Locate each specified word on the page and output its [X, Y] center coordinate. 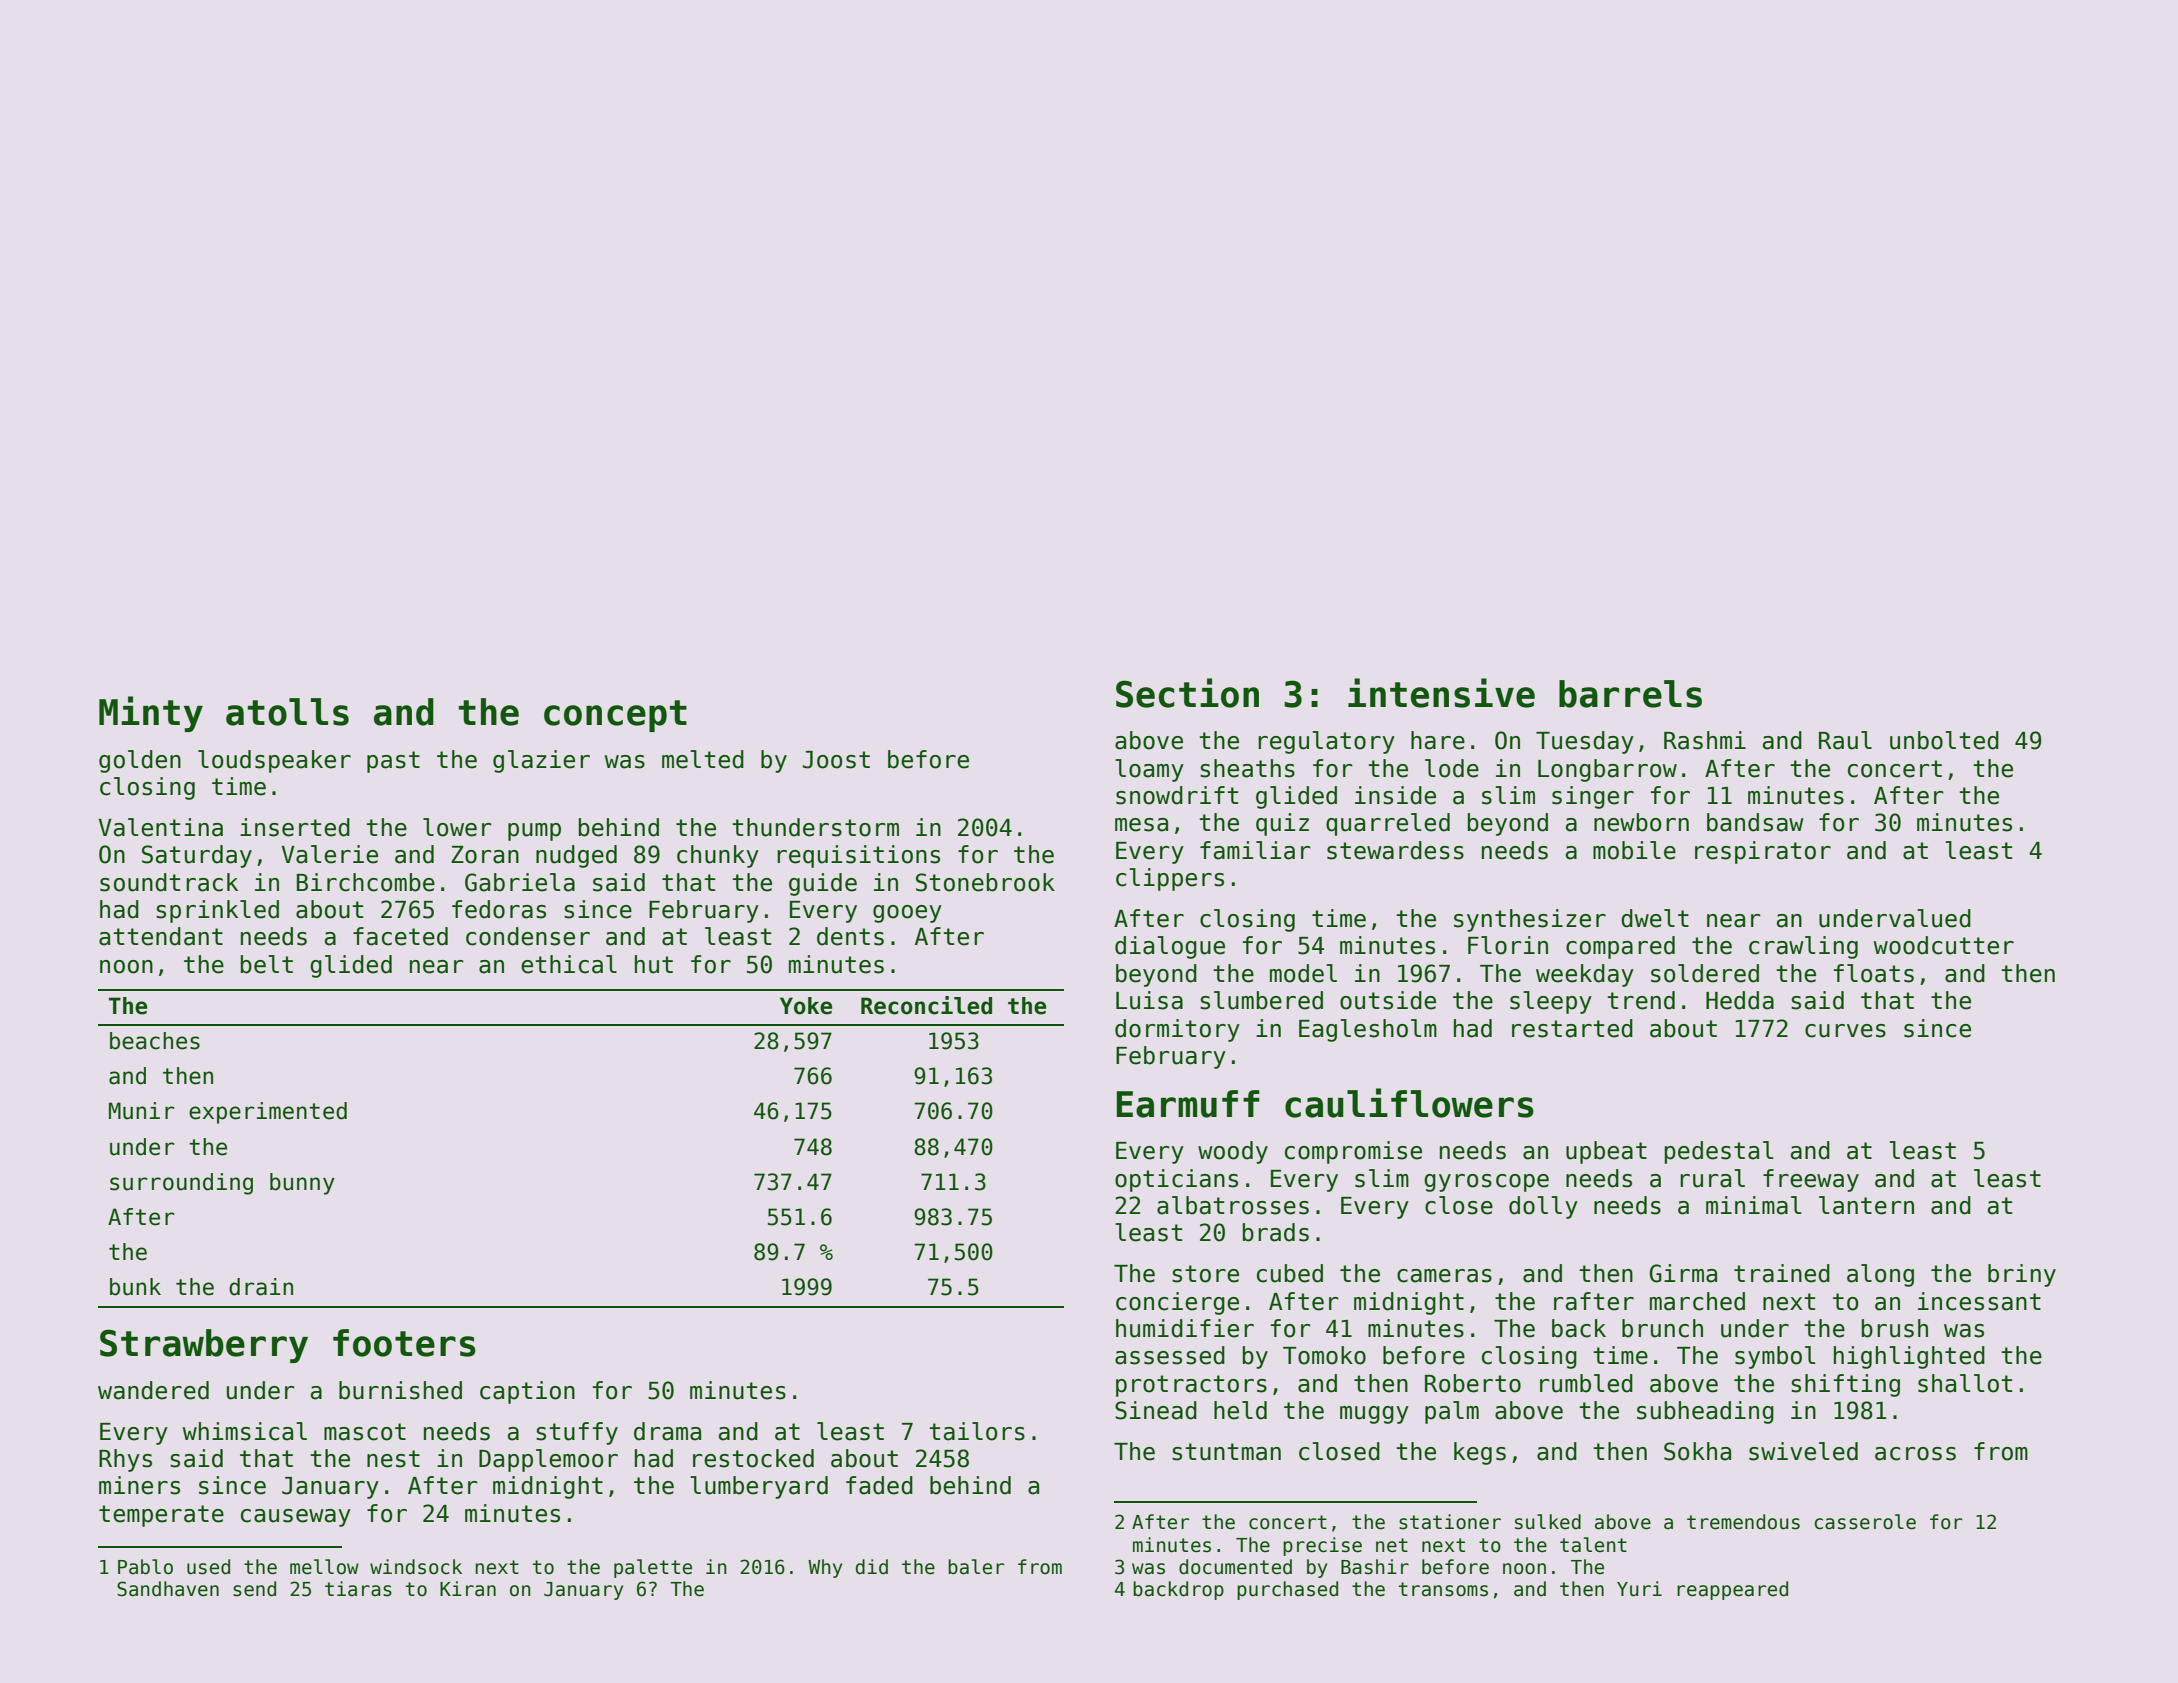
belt [267, 964]
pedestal [1718, 1152]
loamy [1149, 770]
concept [615, 716]
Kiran [468, 1589]
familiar [1255, 850]
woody [1233, 1152]
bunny [302, 1184]
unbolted [1944, 740]
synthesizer [1530, 920]
